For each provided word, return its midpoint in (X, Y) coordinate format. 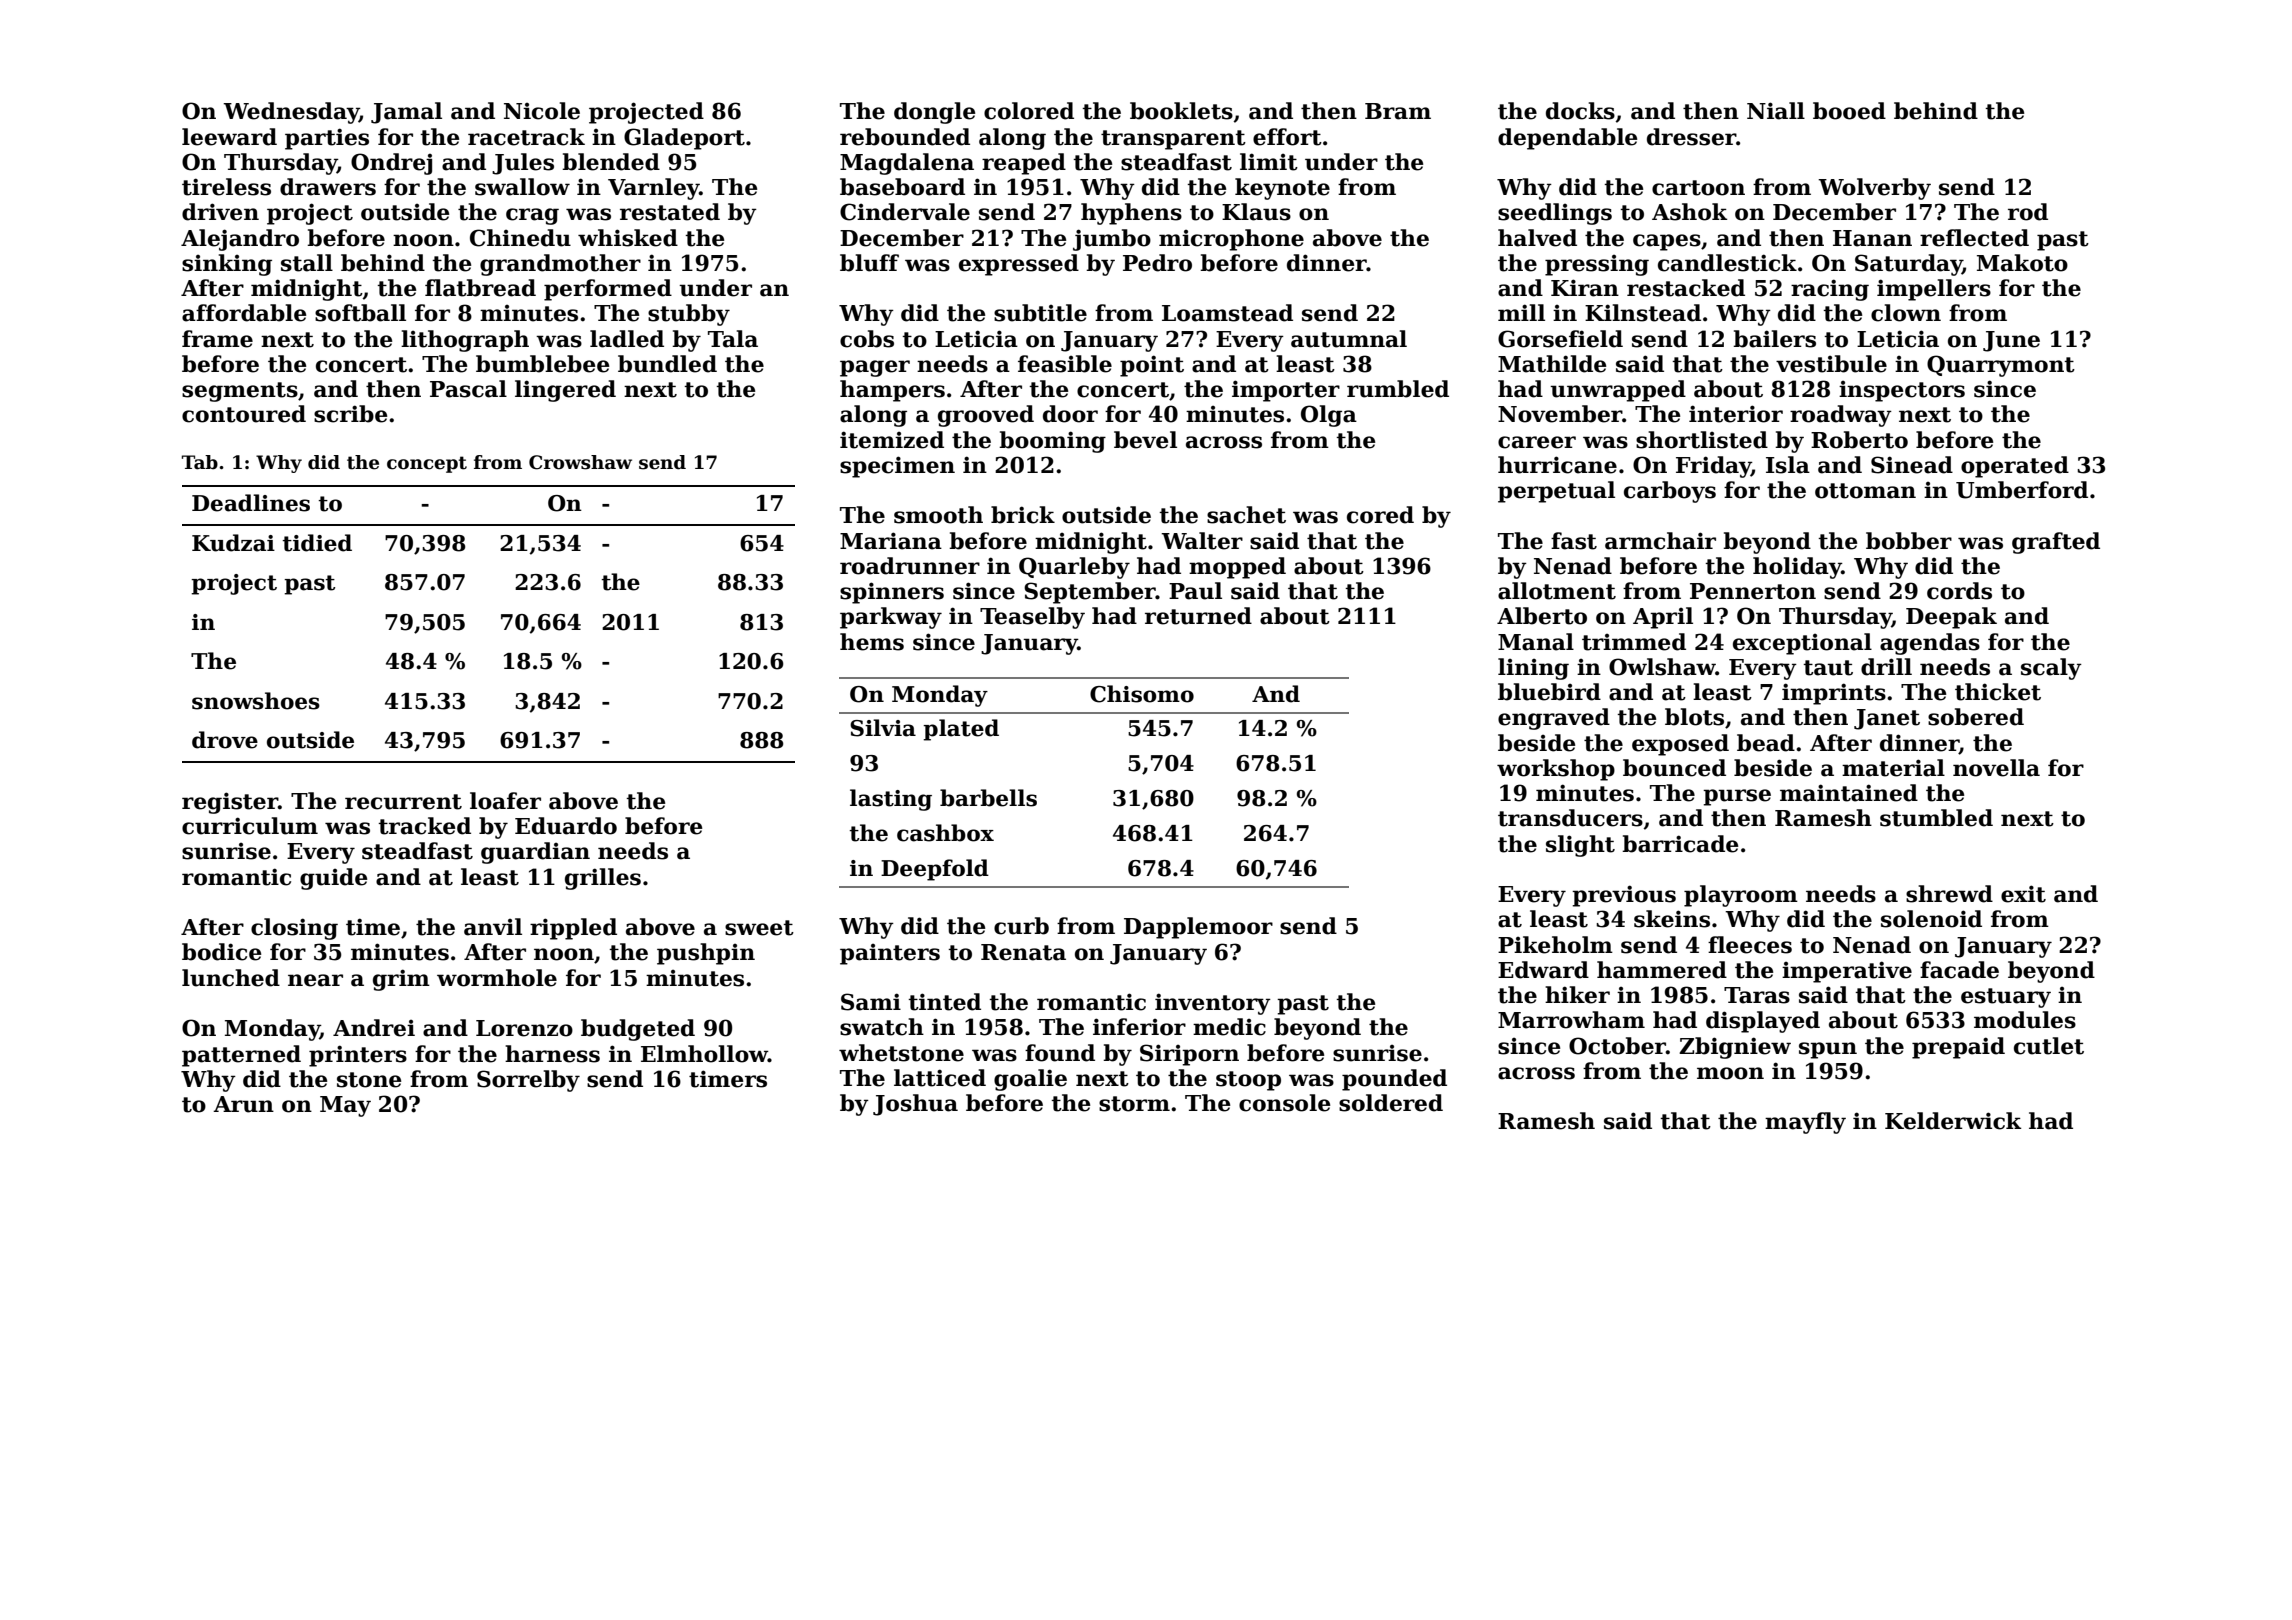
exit (2023, 894)
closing (294, 929)
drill (1886, 667)
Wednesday (291, 113)
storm (1134, 1104)
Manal (1536, 642)
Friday (1713, 467)
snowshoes (256, 701)
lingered (565, 391)
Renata (1023, 952)
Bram (1398, 111)
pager (875, 368)
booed (1849, 111)
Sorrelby (528, 1081)
